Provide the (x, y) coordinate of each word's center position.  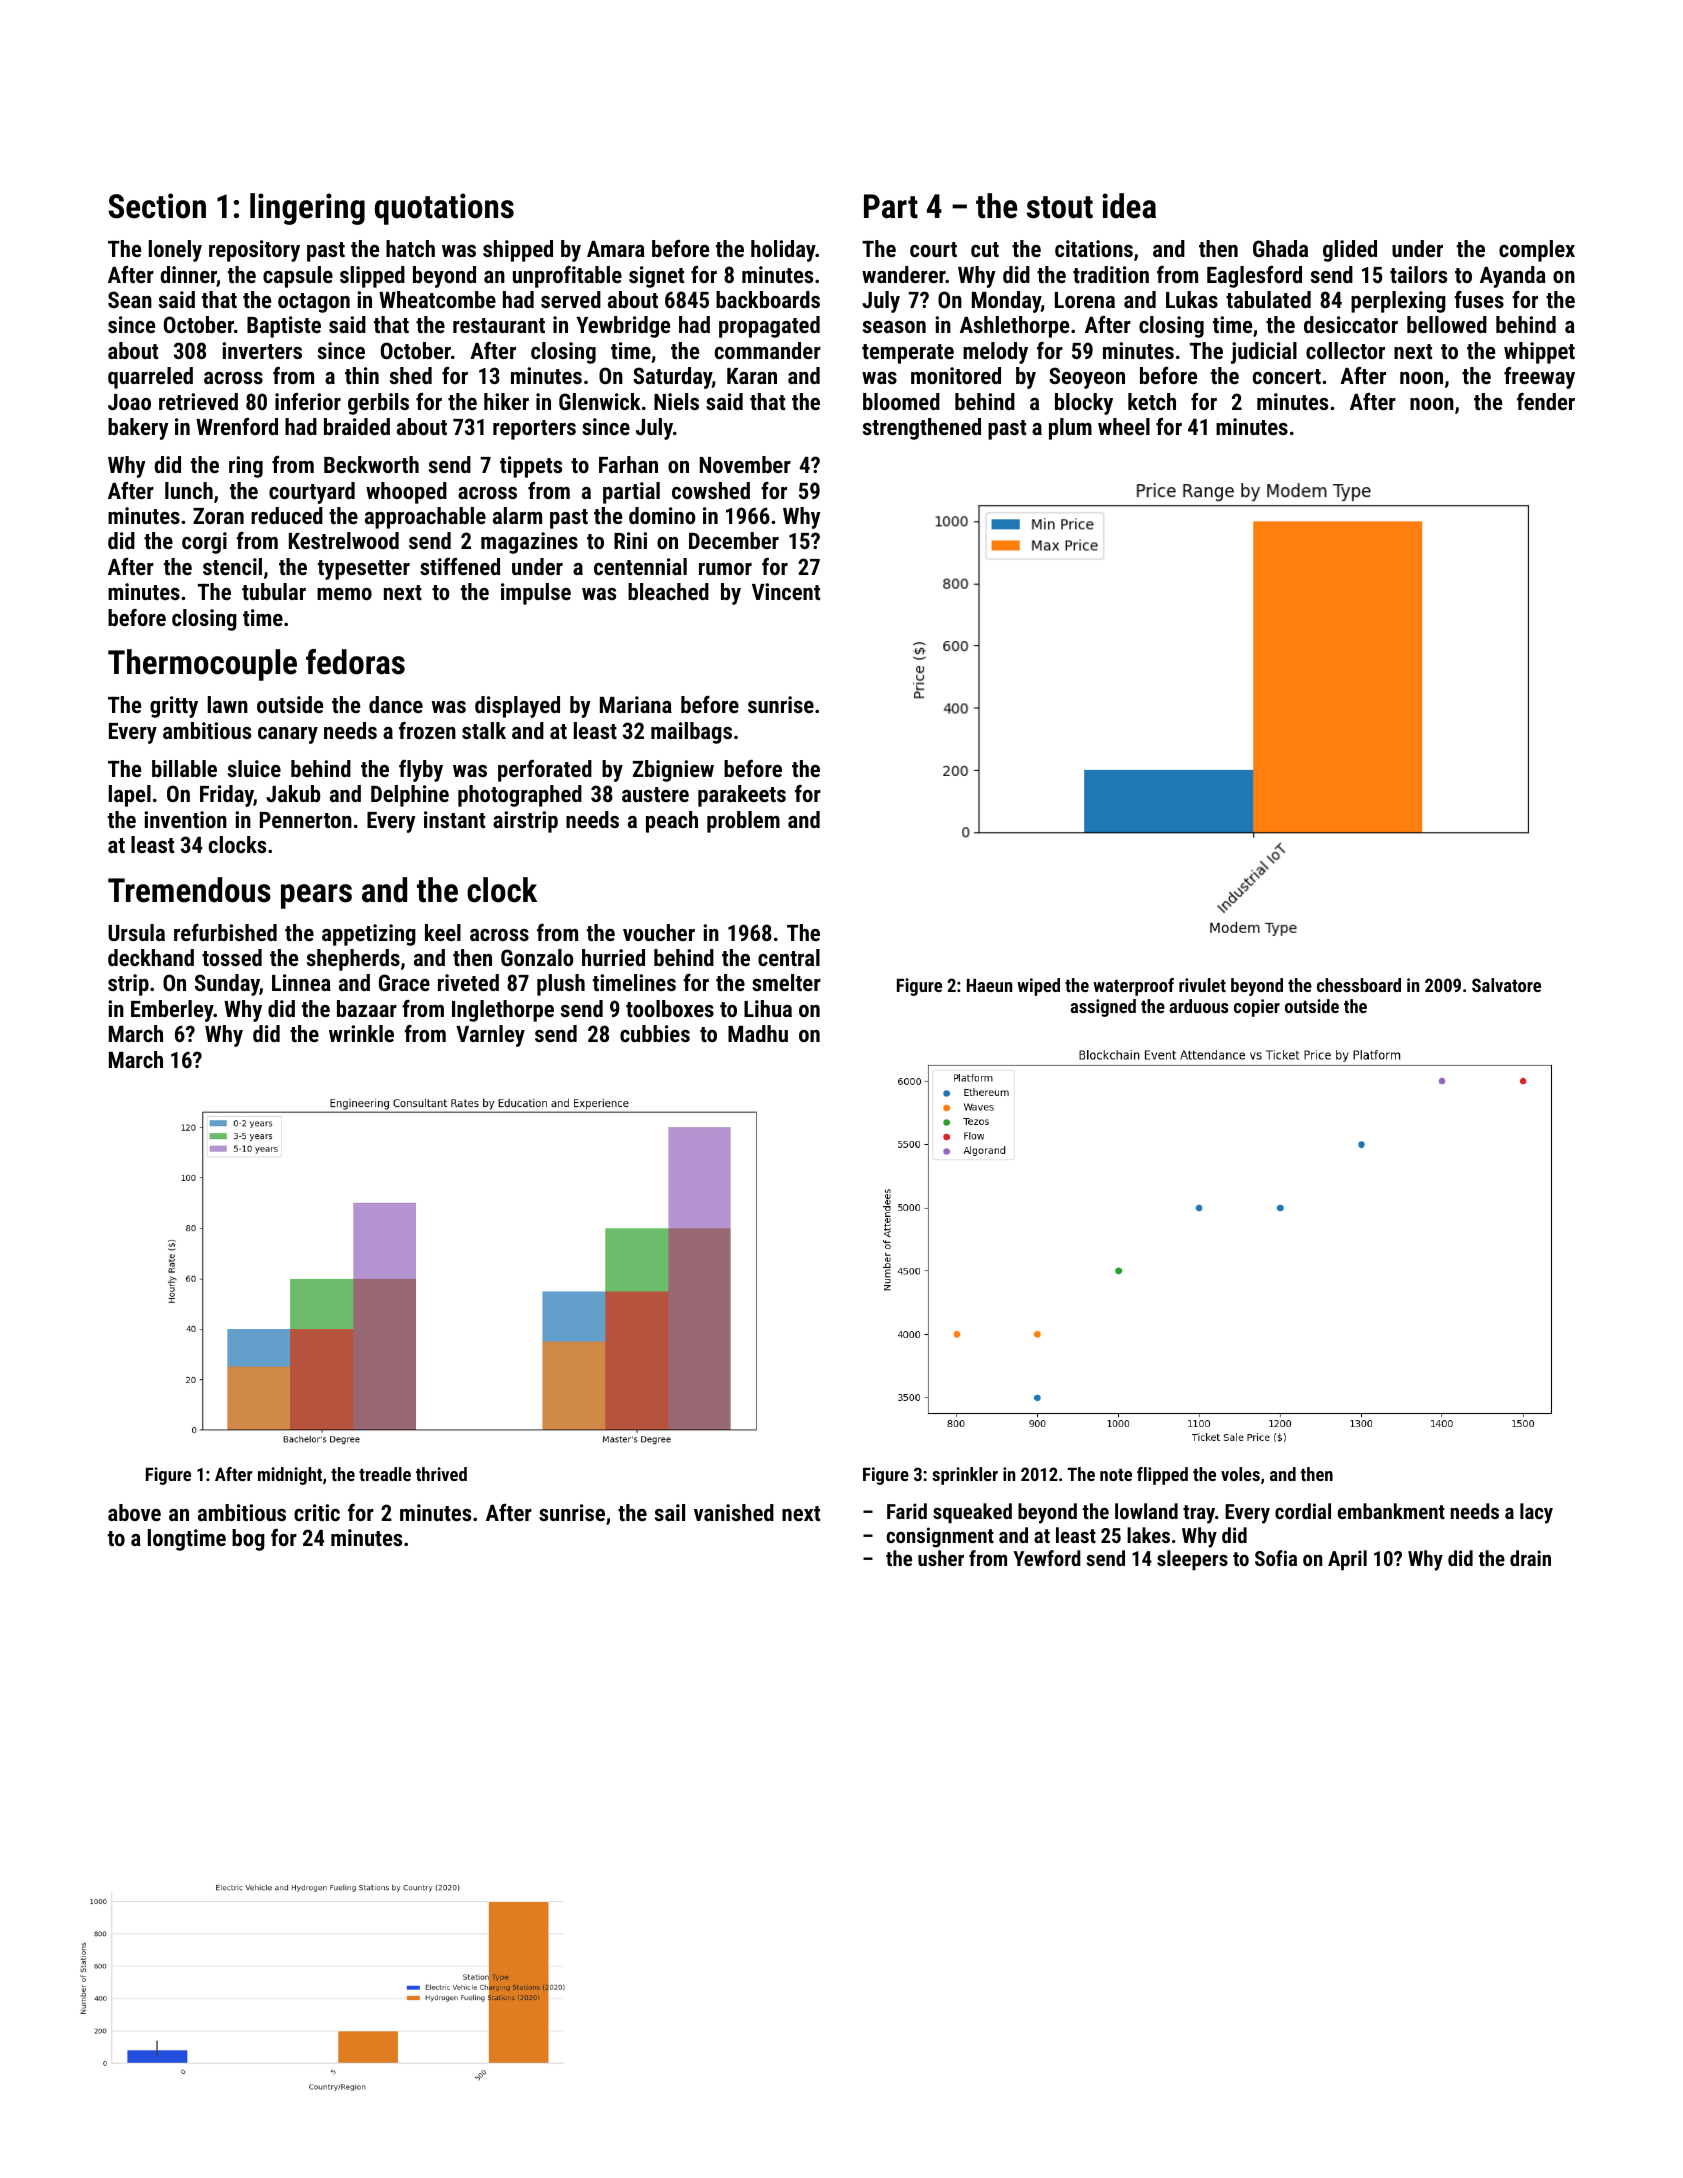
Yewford (1047, 1558)
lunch (189, 490)
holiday (783, 251)
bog (248, 1540)
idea (1129, 206)
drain (1530, 1558)
